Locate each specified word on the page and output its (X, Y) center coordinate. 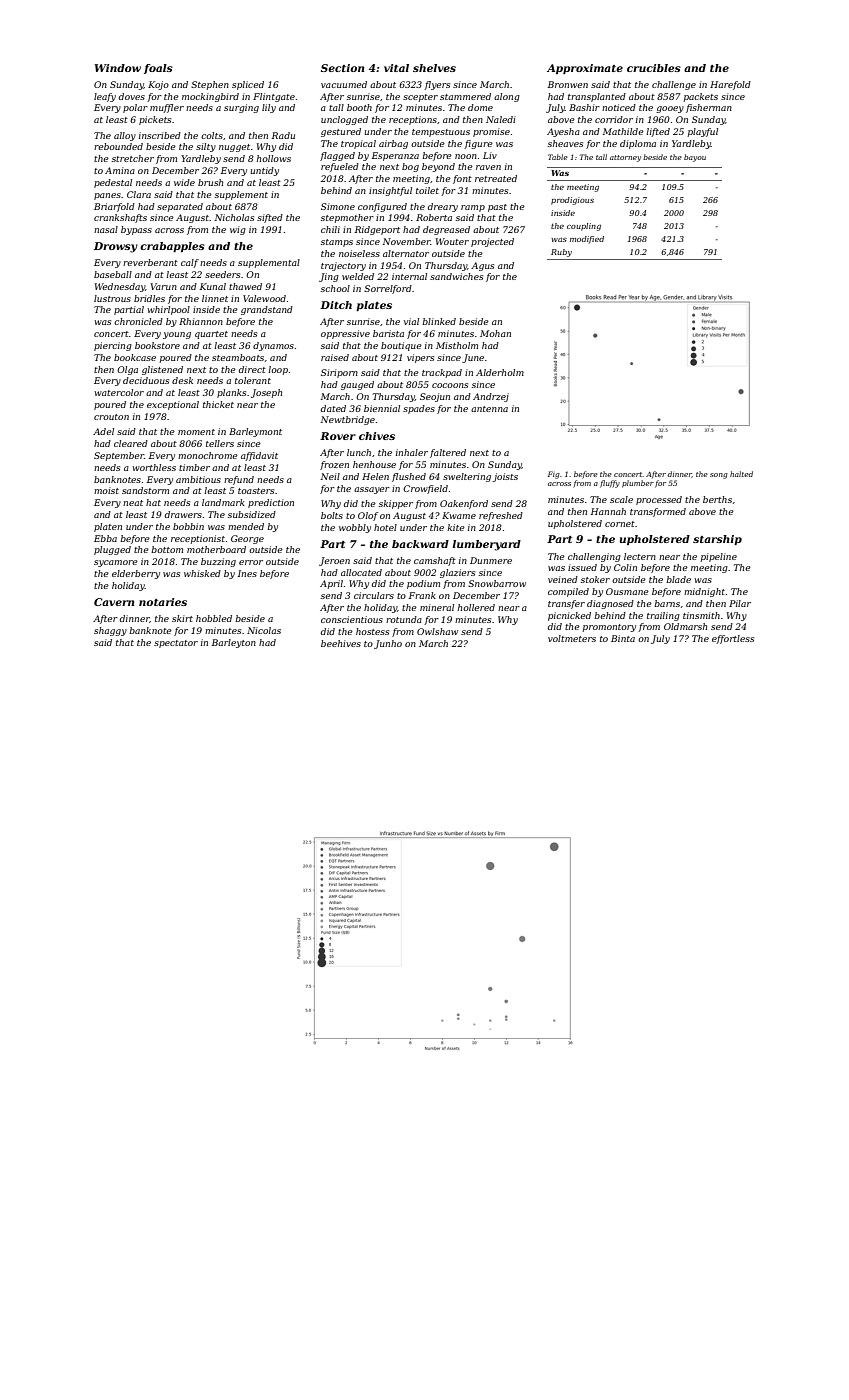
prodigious (572, 201)
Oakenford (464, 504)
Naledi (501, 119)
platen (108, 527)
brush (210, 182)
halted (741, 474)
